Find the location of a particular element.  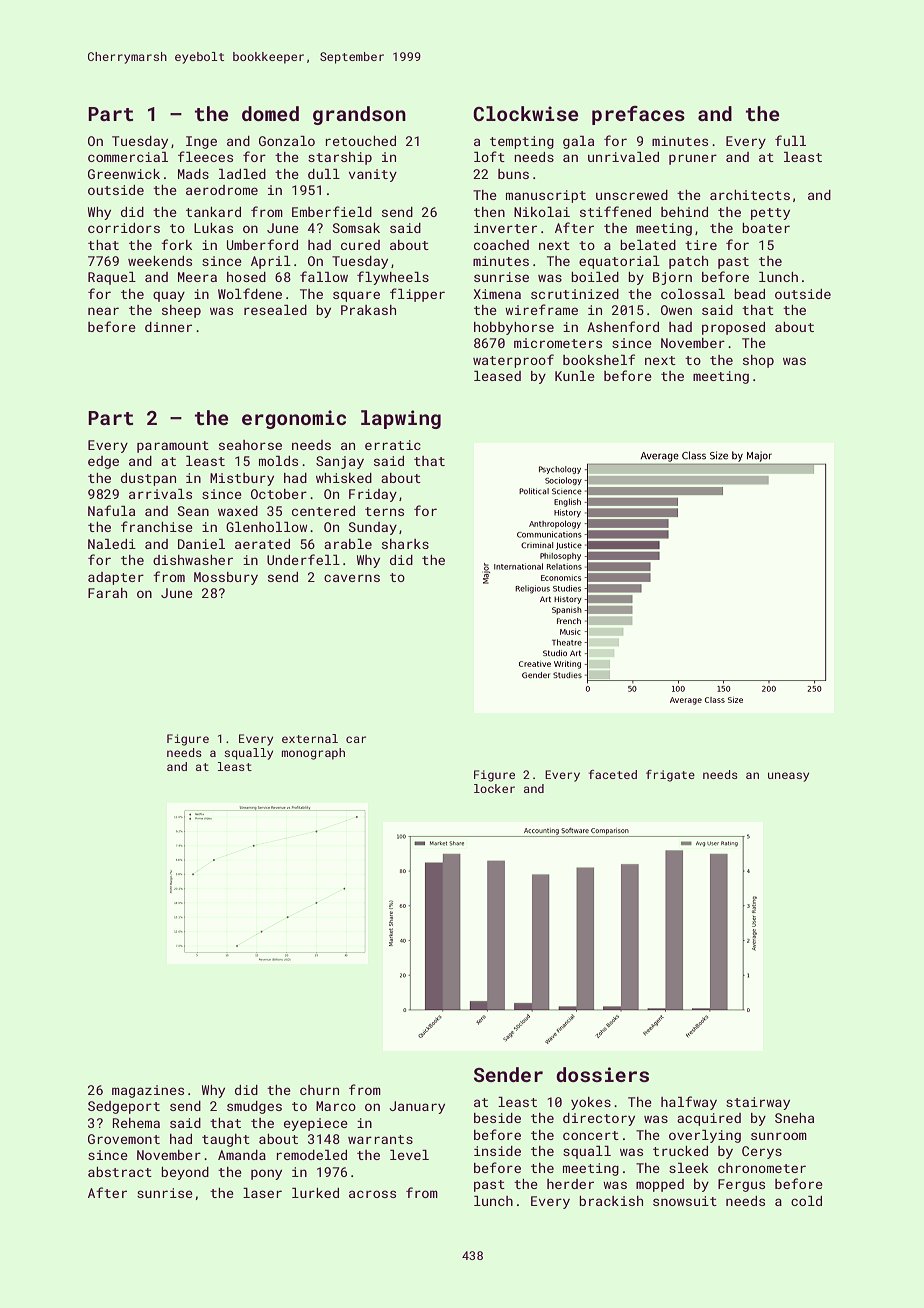

ergonomic is located at coordinates (294, 419).
